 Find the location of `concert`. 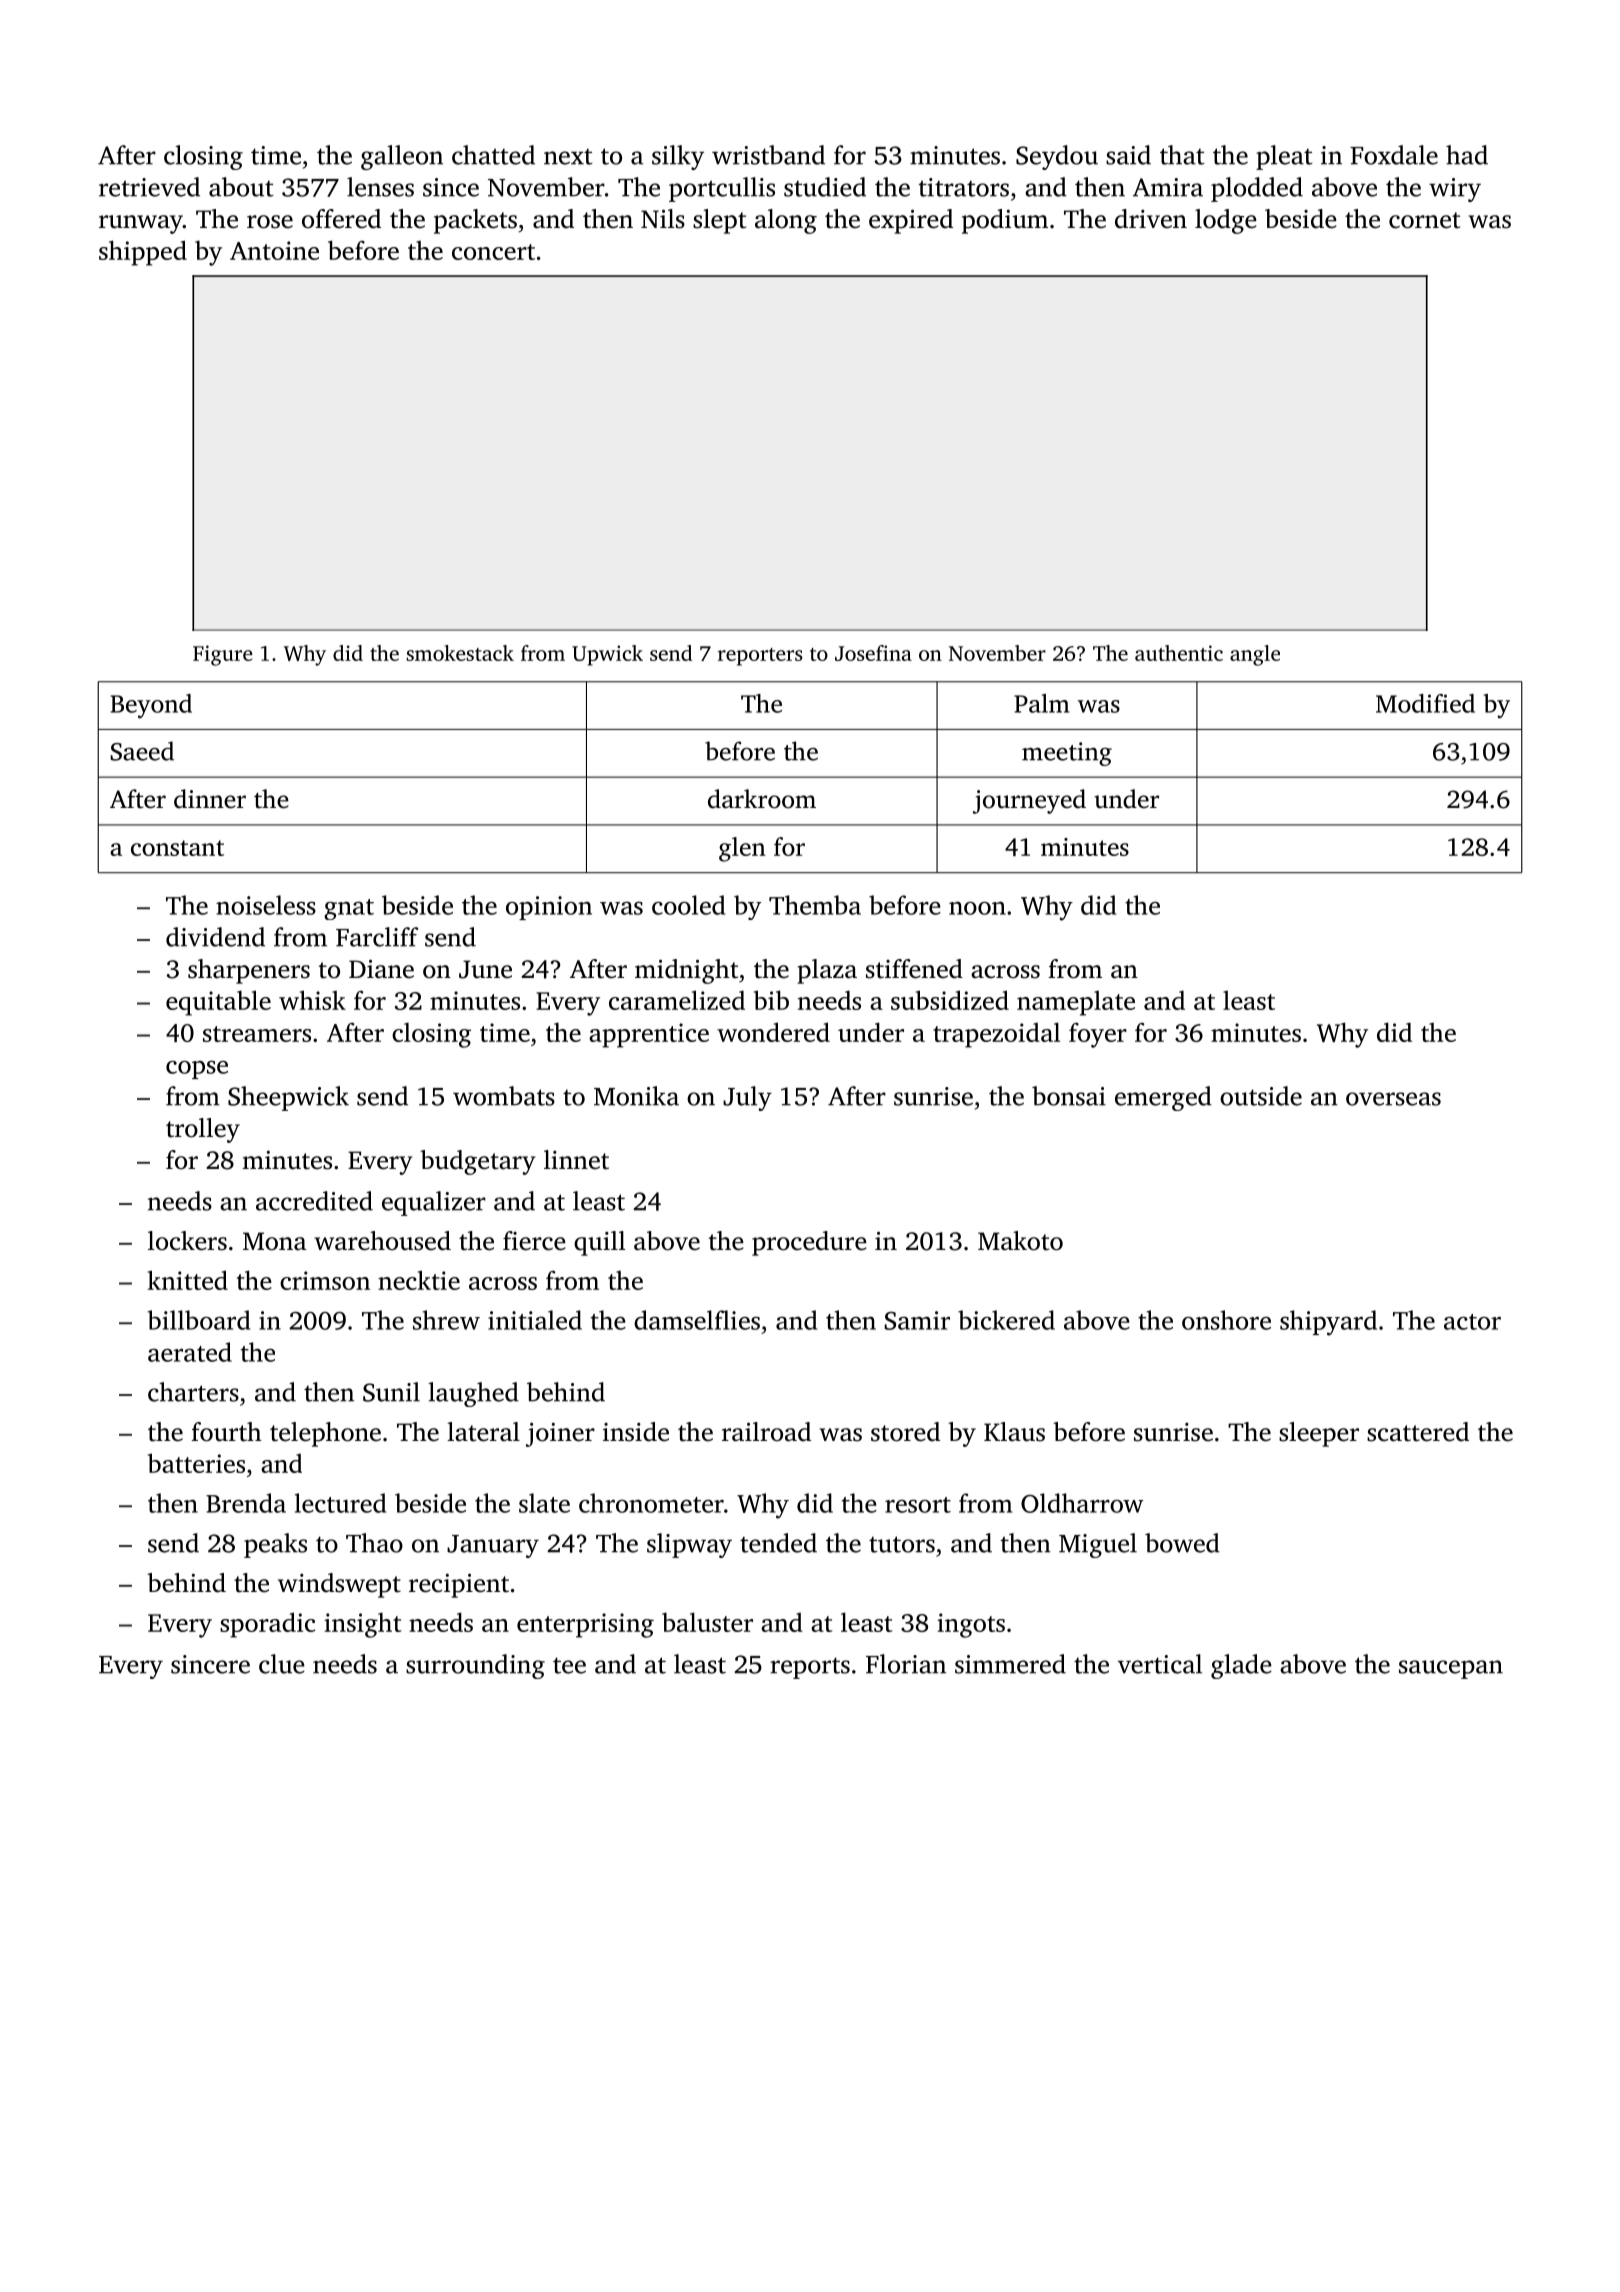

concert is located at coordinates (493, 252).
